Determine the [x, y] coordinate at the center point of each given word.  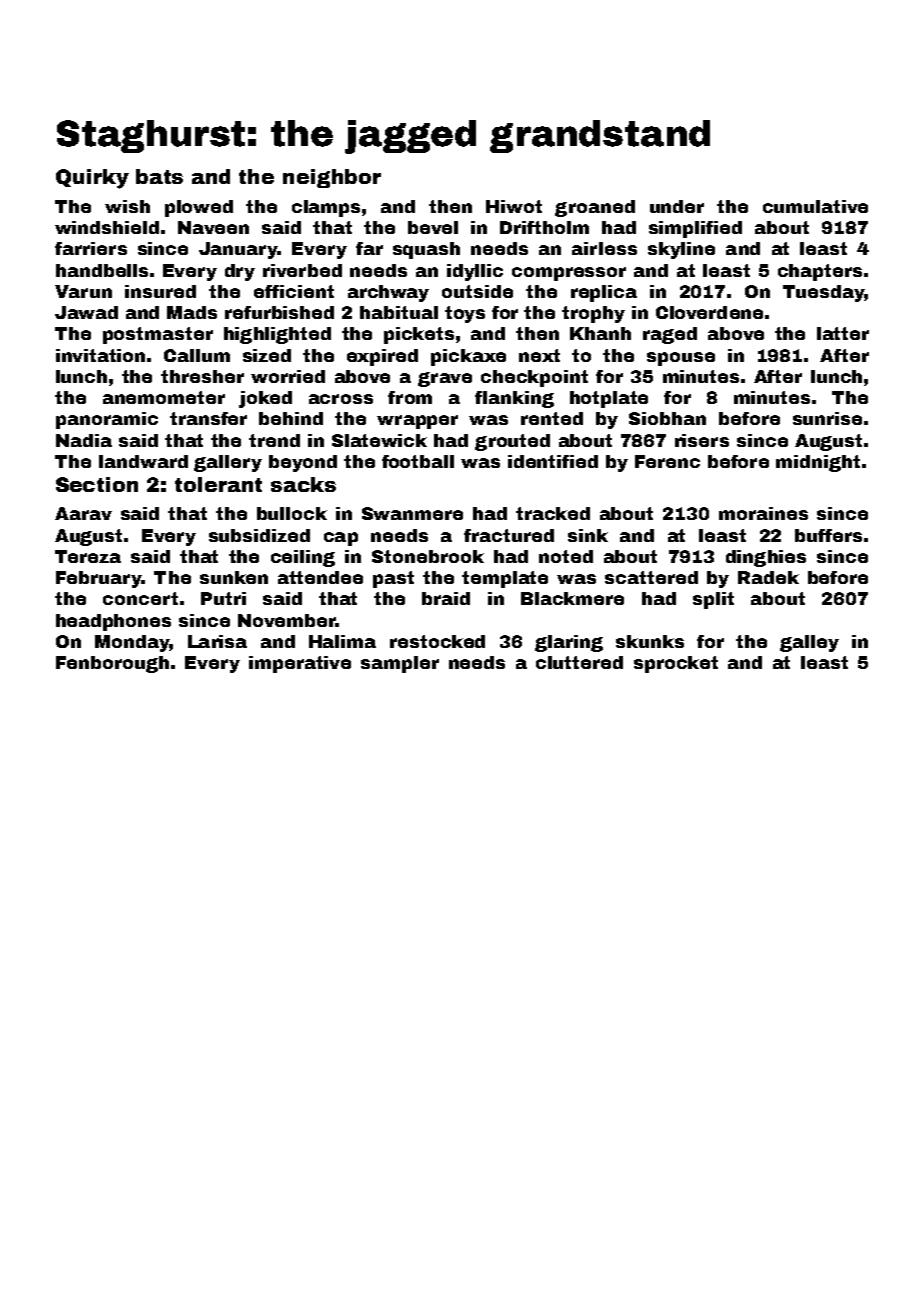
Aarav [83, 513]
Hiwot [514, 206]
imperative [300, 664]
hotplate [609, 399]
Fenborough [112, 664]
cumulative [815, 206]
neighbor [332, 178]
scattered [651, 577]
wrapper [417, 422]
